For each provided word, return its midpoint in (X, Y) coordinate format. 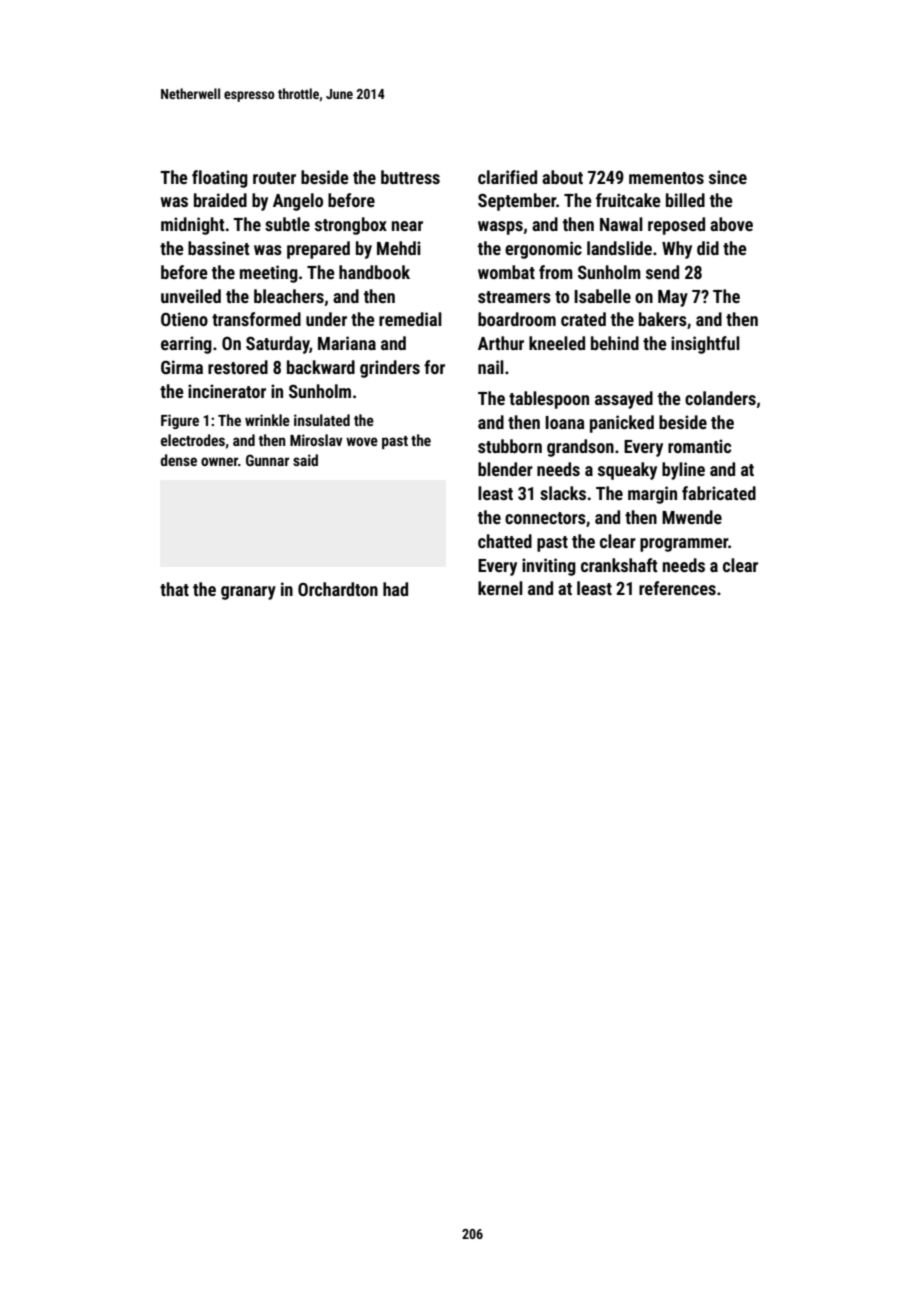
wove (362, 441)
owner (219, 461)
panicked (622, 424)
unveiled (191, 296)
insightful (705, 345)
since (728, 177)
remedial (410, 319)
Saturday (278, 345)
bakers (663, 319)
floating (220, 179)
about (562, 177)
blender (505, 469)
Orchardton (338, 589)
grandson (580, 448)
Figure (180, 421)
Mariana (347, 343)
